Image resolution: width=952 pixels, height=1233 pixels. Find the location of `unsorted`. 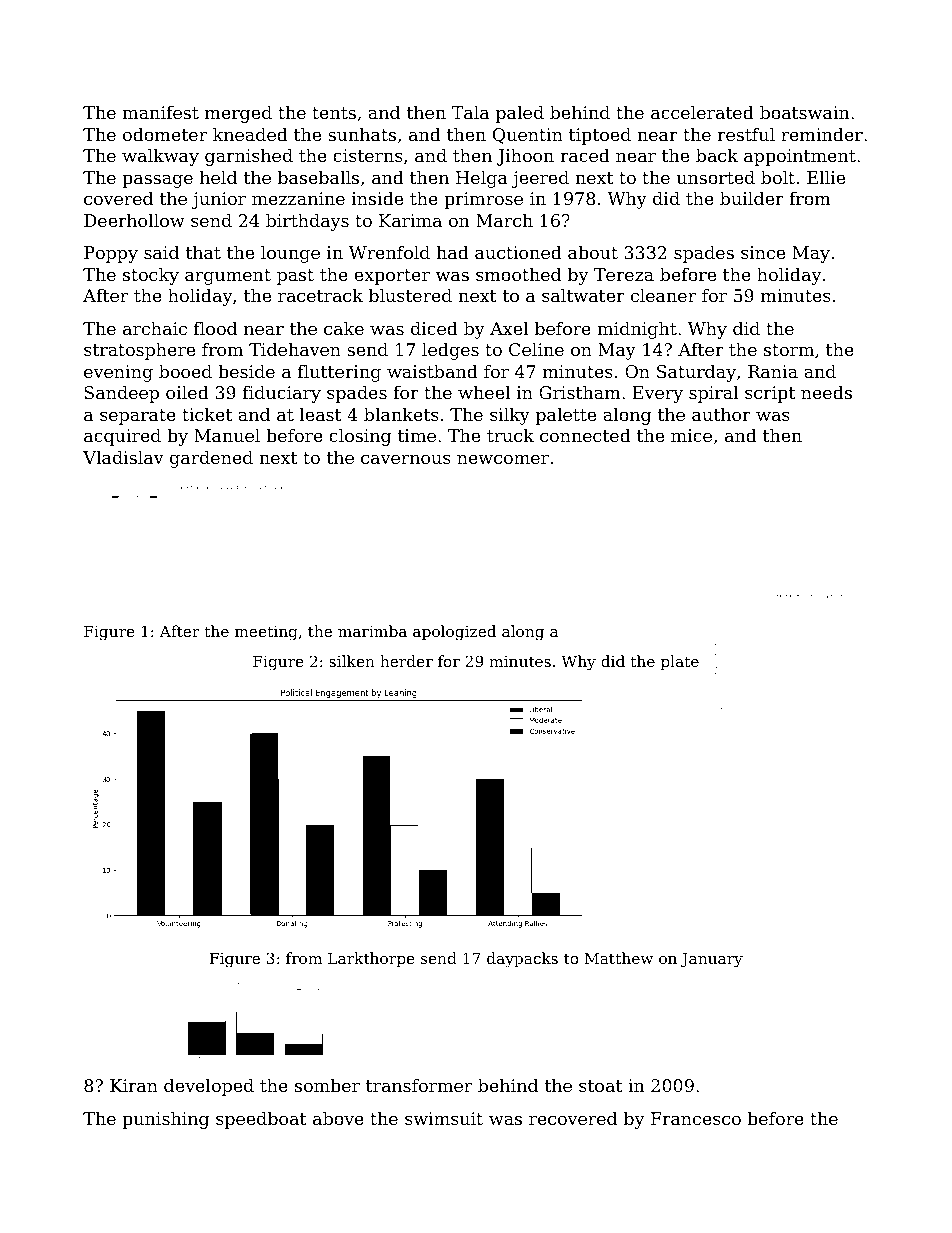

unsorted is located at coordinates (716, 177).
